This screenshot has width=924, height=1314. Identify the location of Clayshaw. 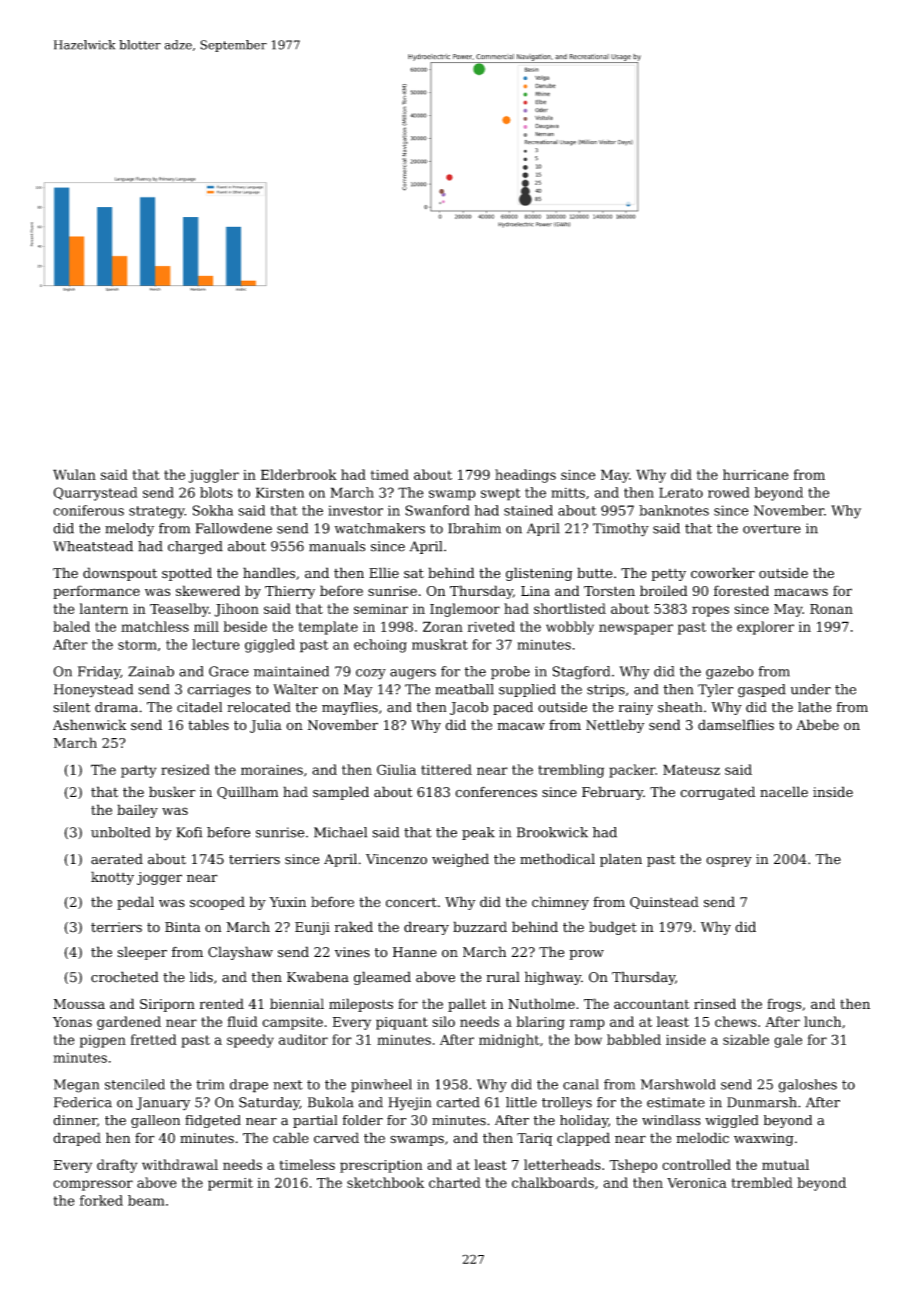
(240, 953).
